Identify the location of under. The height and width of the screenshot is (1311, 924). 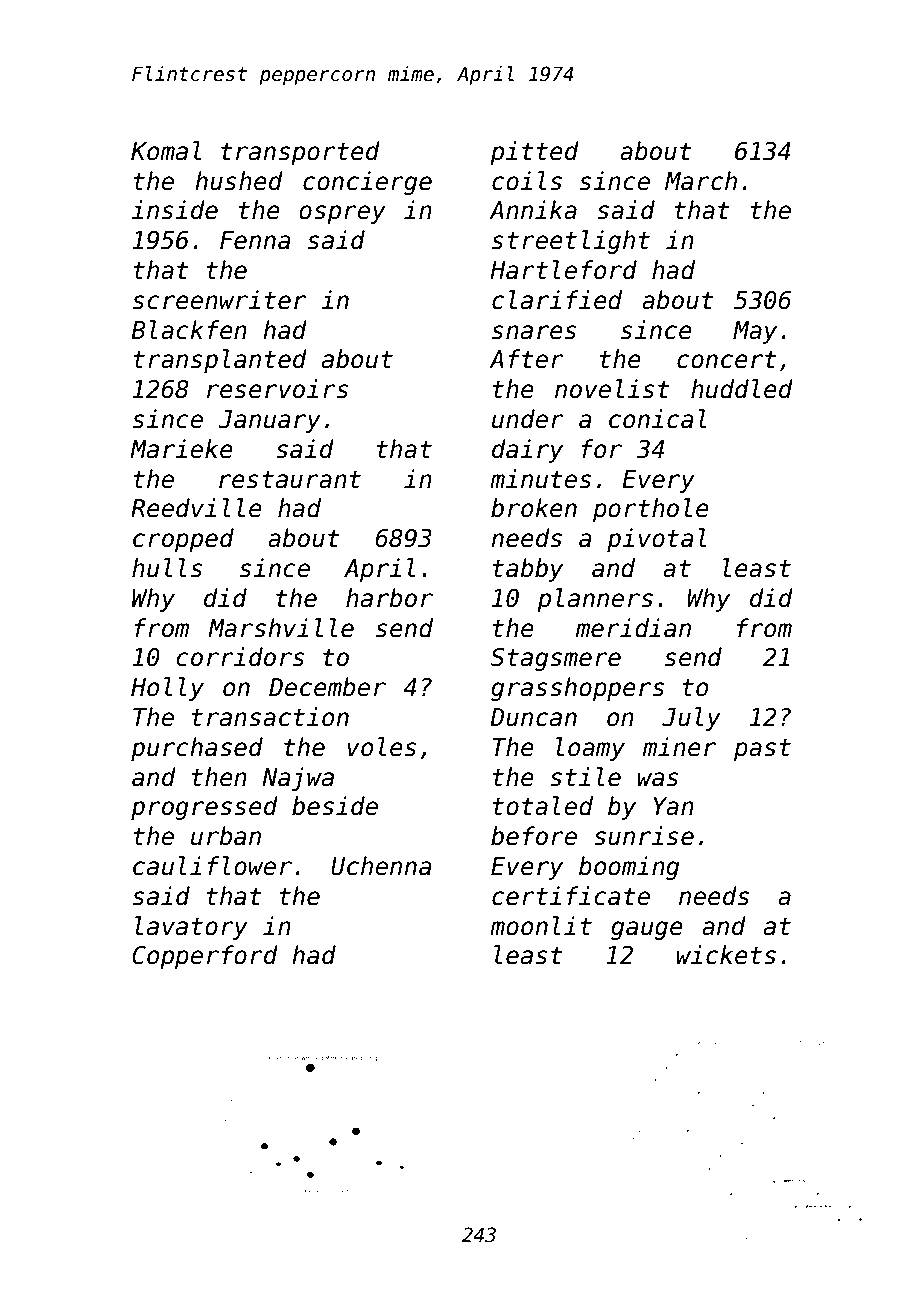
(528, 419).
